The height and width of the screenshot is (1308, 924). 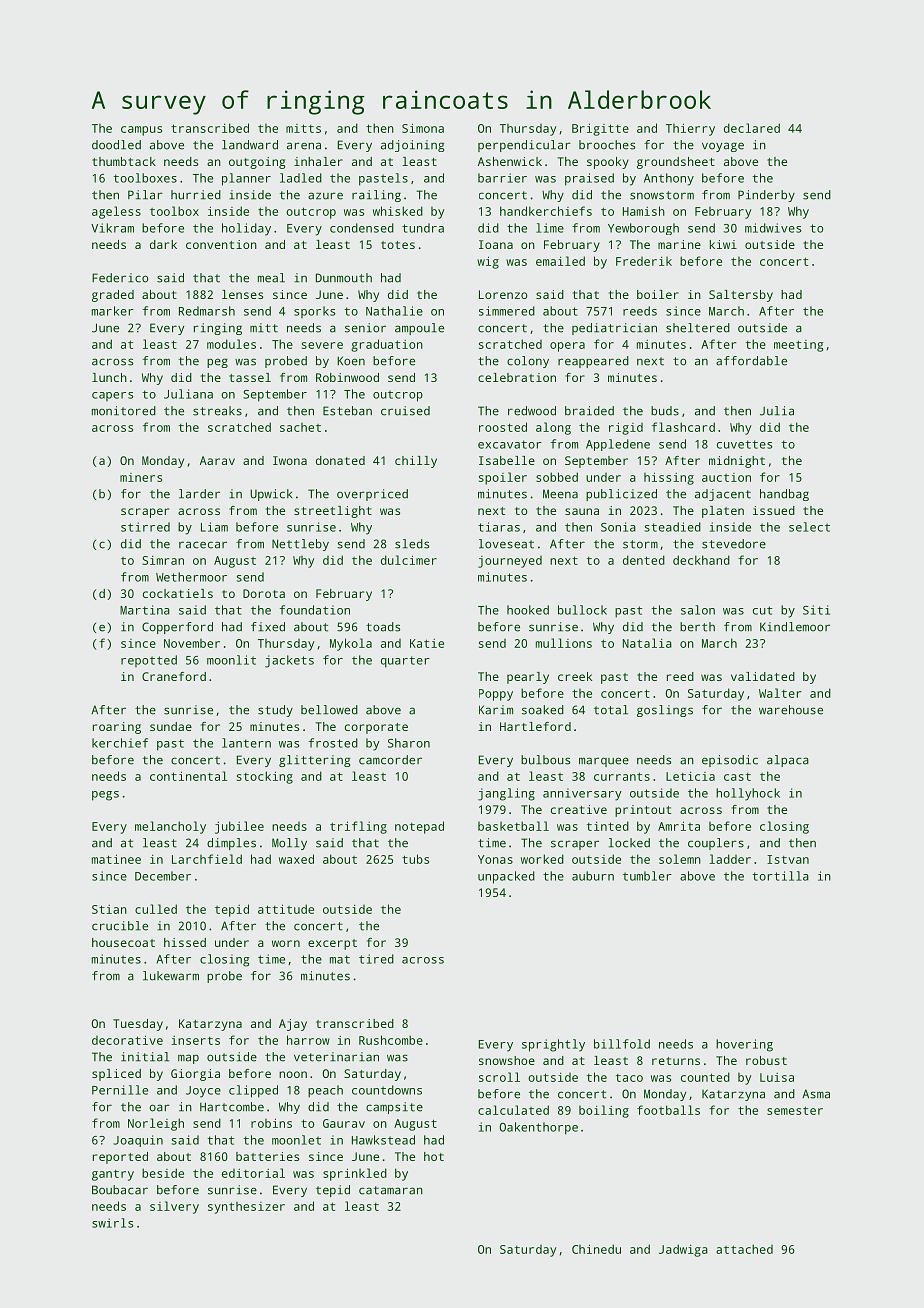 What do you see at coordinates (676, 163) in the screenshot?
I see `groundsheet` at bounding box center [676, 163].
